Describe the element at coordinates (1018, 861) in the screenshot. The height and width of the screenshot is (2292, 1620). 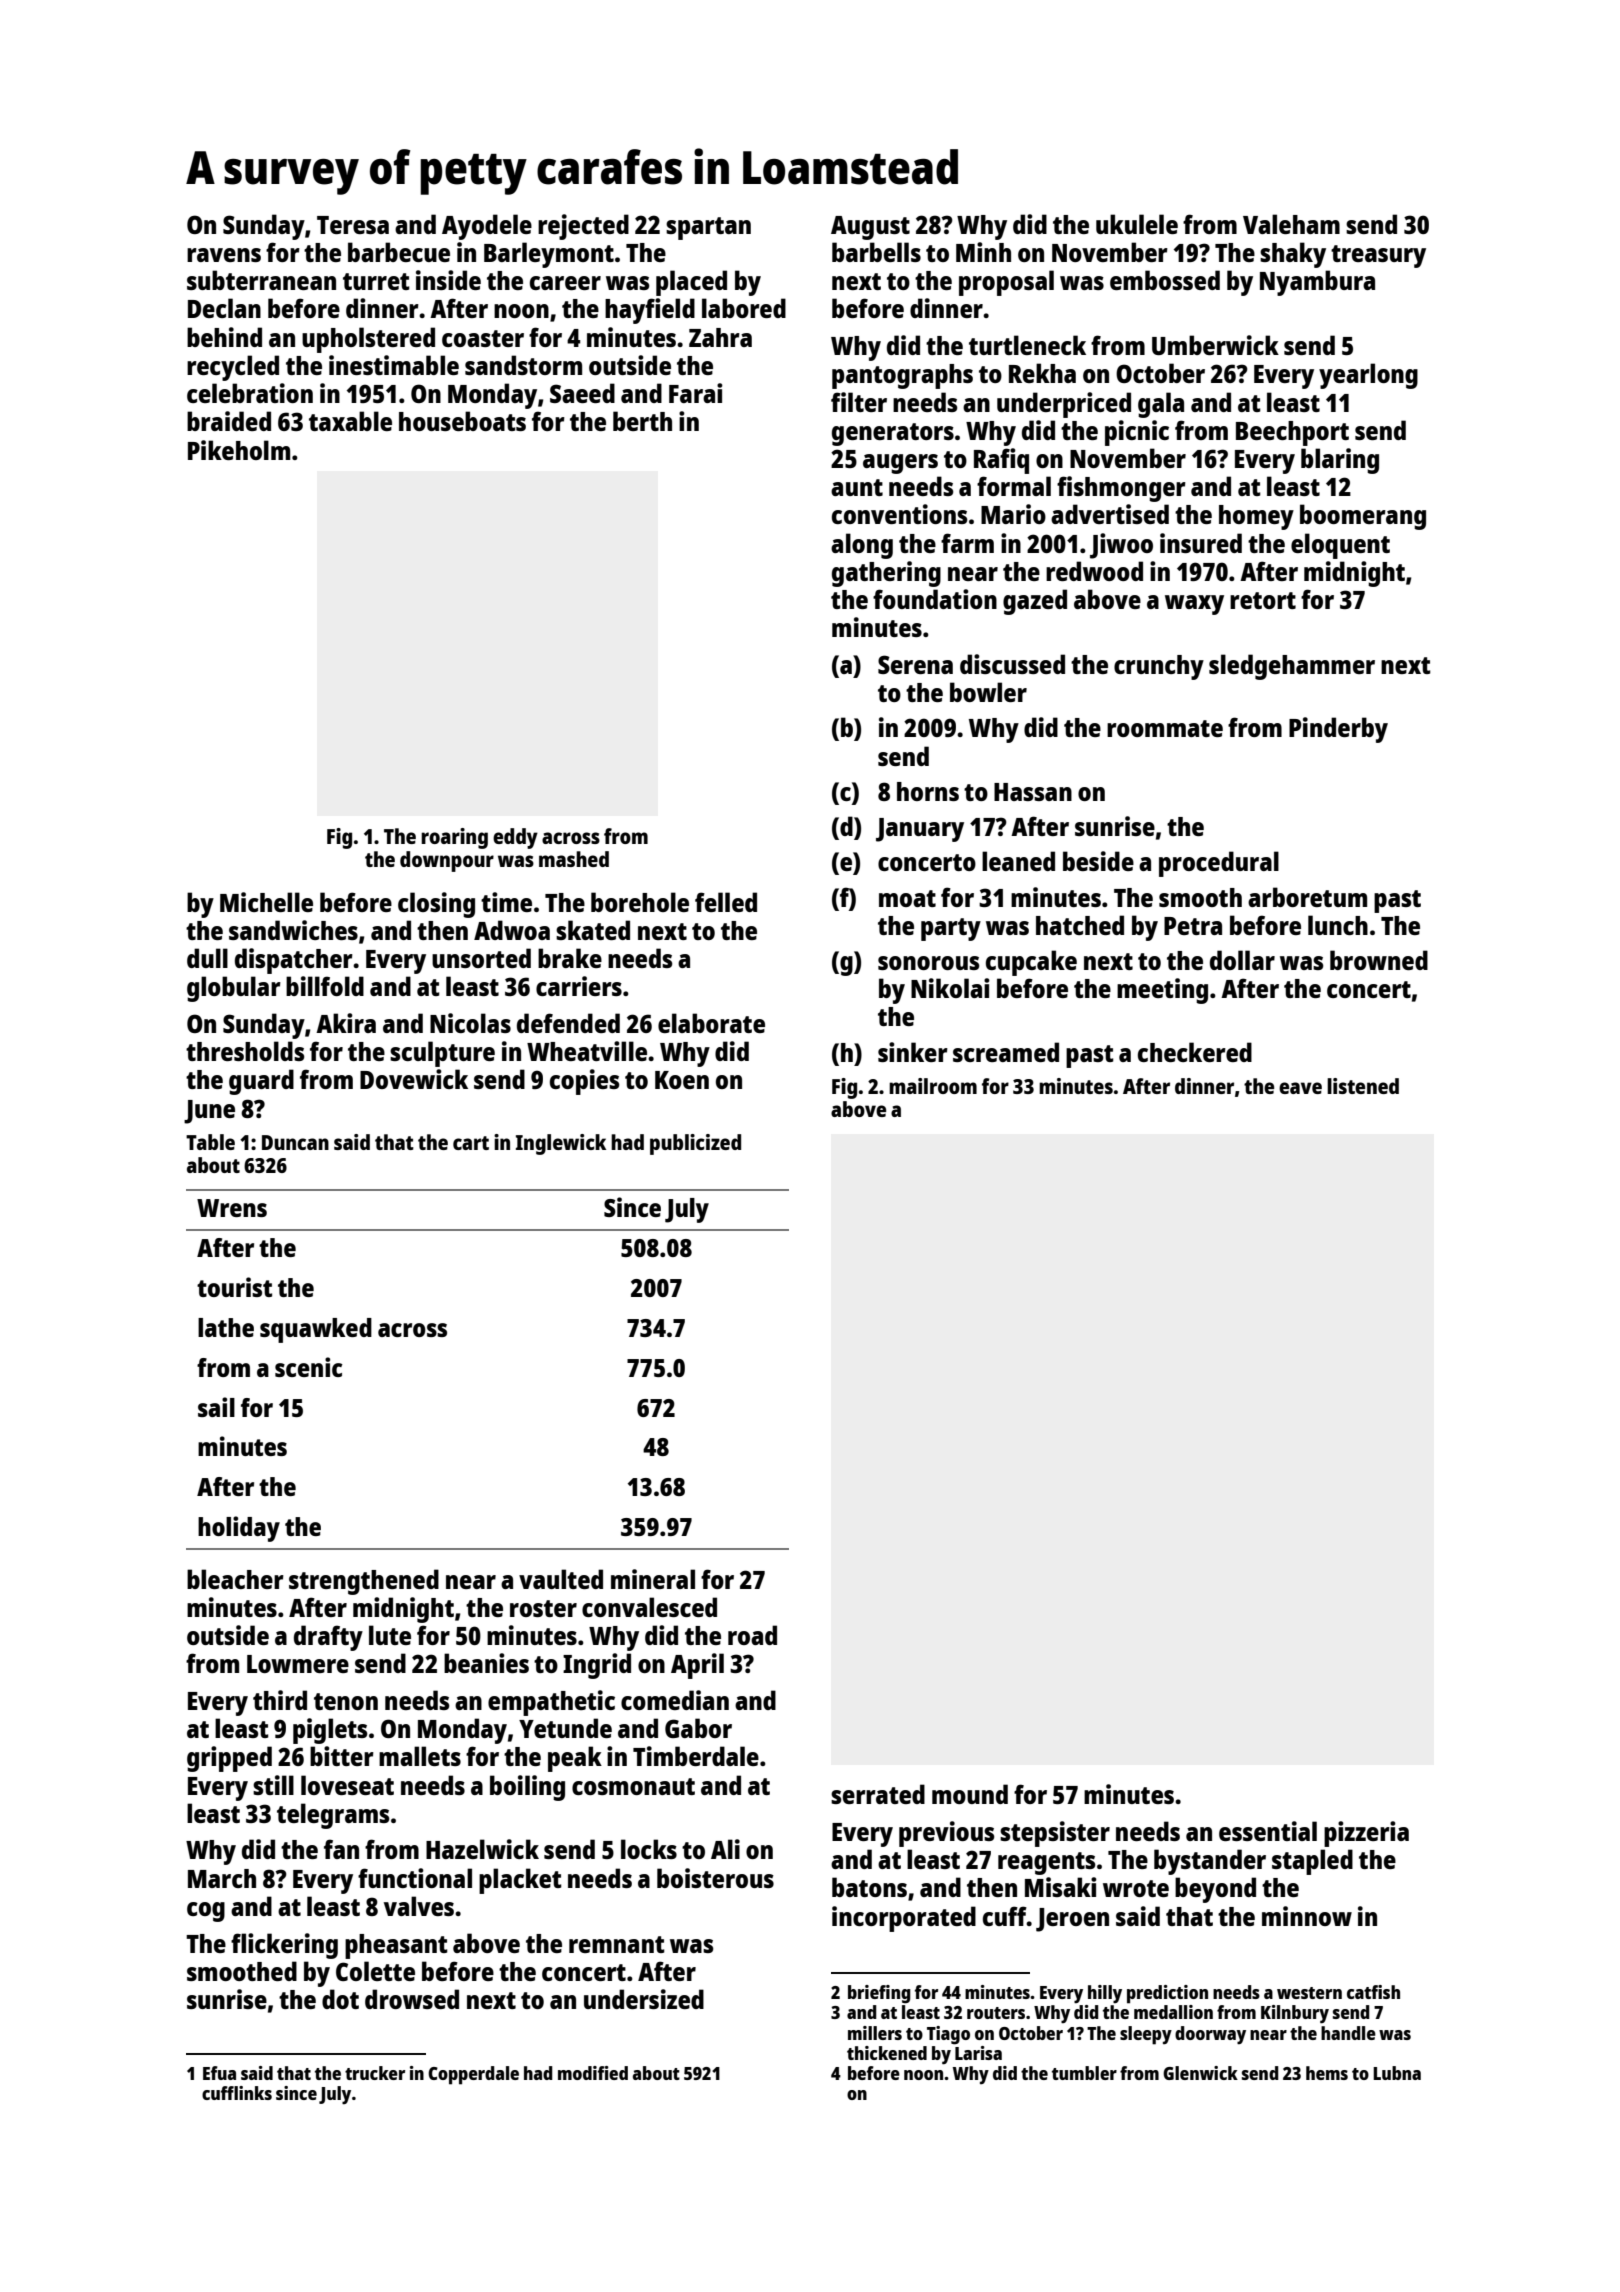
I see `leaned` at that location.
